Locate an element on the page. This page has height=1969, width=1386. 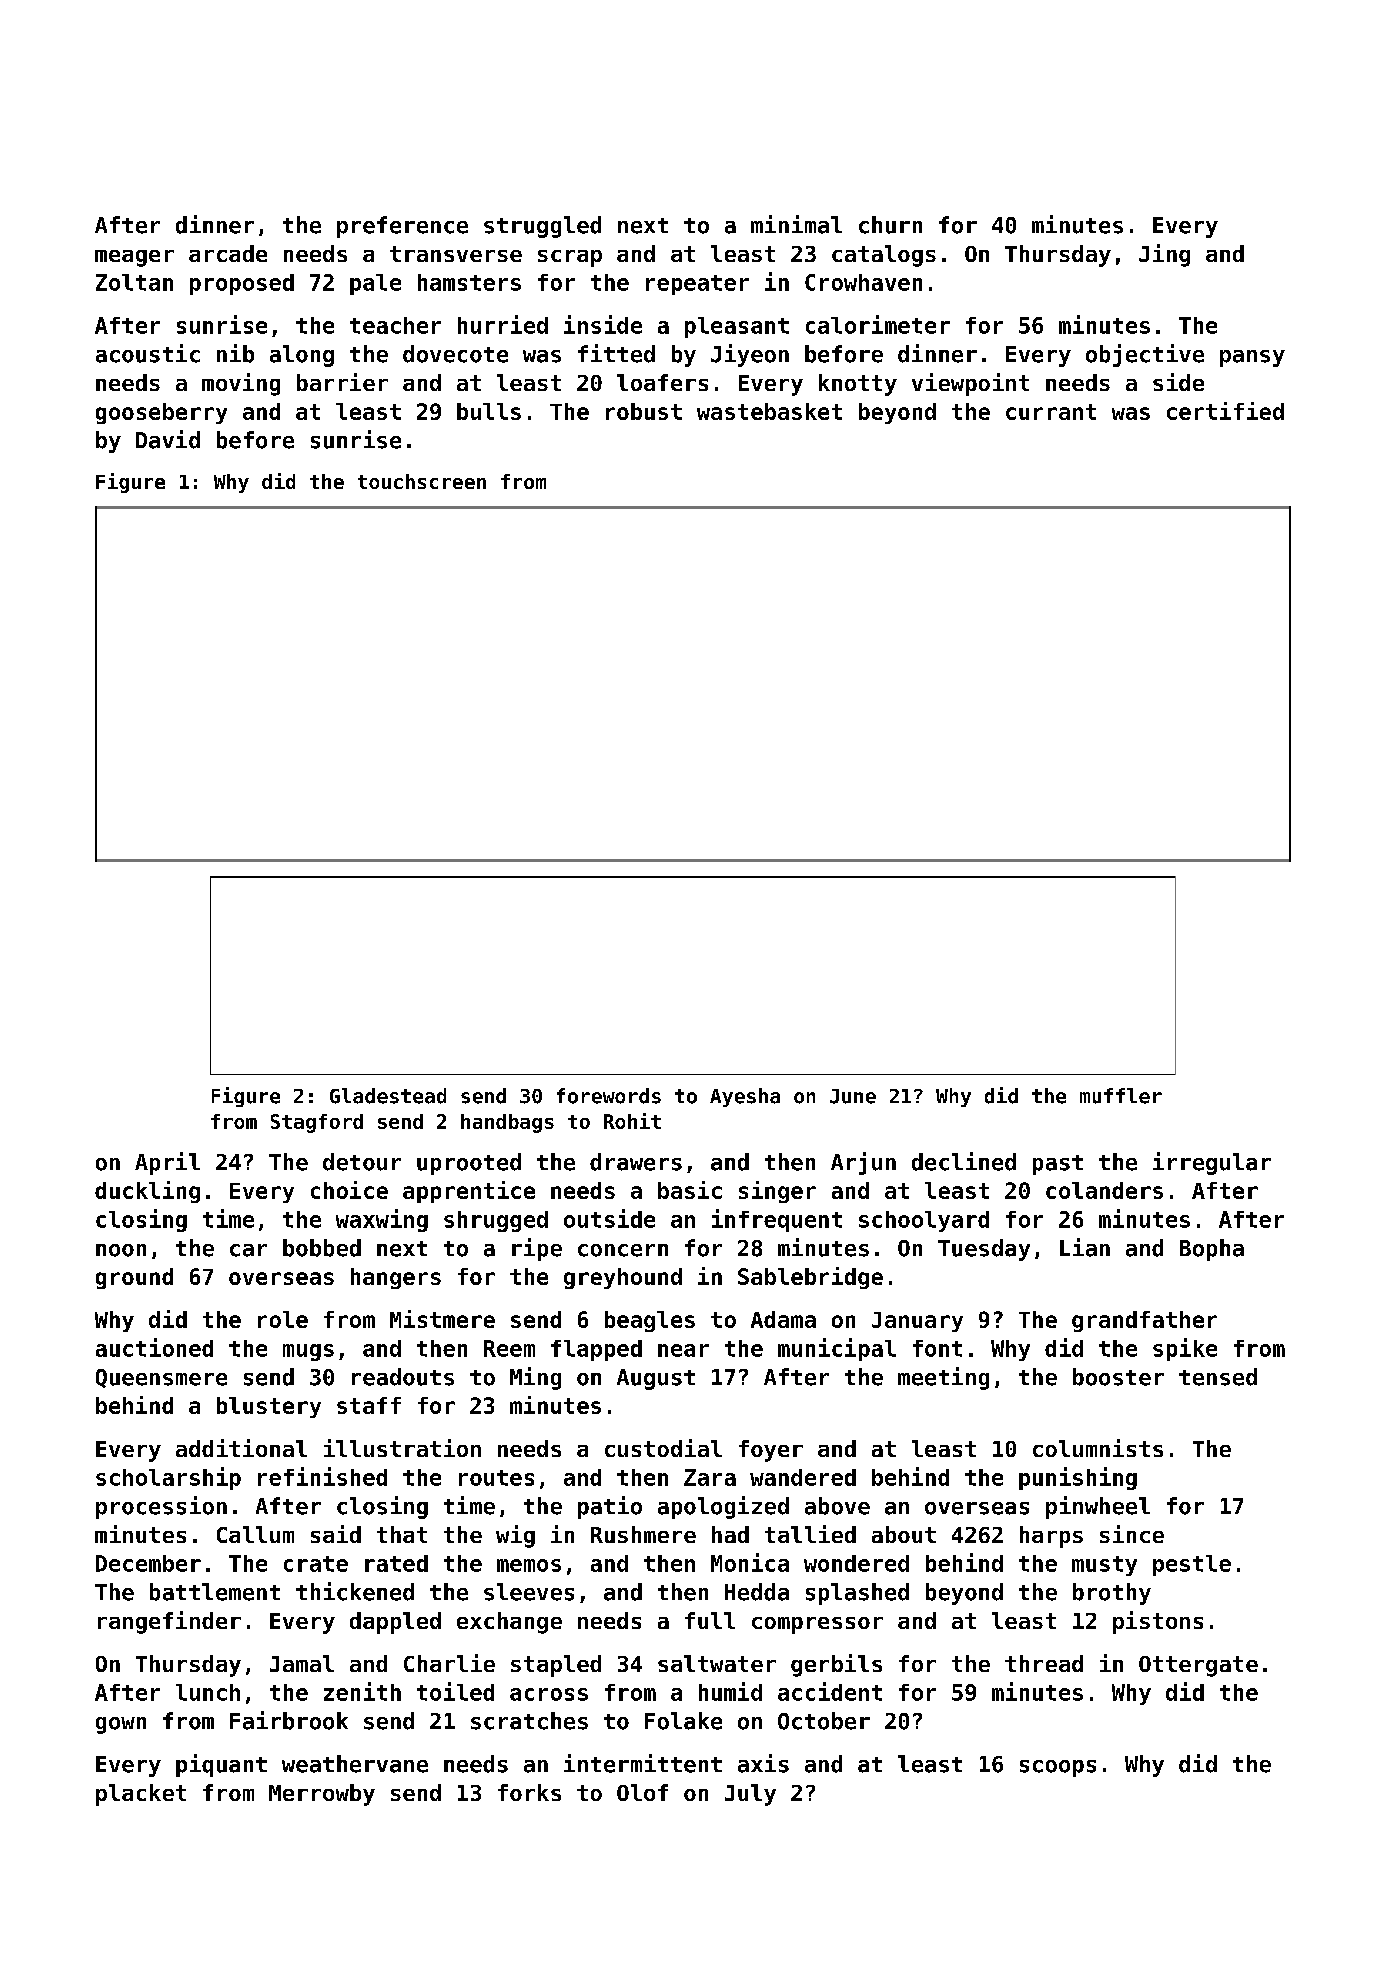
Stagford is located at coordinates (317, 1123).
